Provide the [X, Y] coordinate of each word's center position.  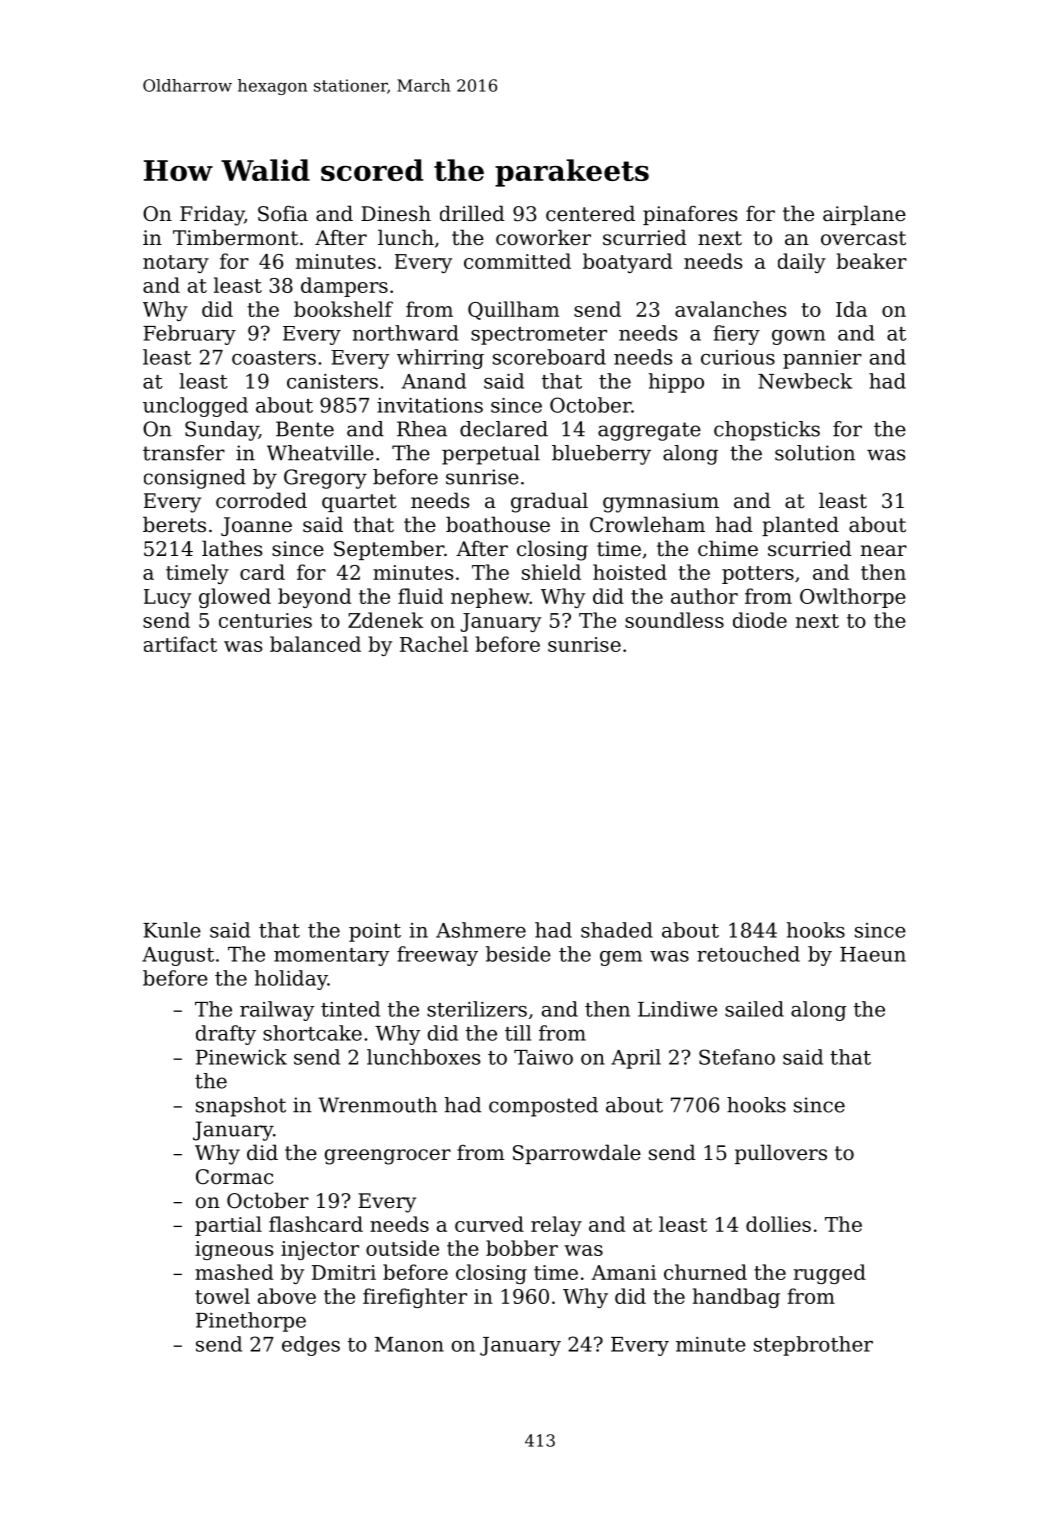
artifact [180, 644]
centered [590, 213]
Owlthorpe [853, 598]
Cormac [234, 1177]
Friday [212, 215]
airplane [864, 215]
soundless [674, 620]
